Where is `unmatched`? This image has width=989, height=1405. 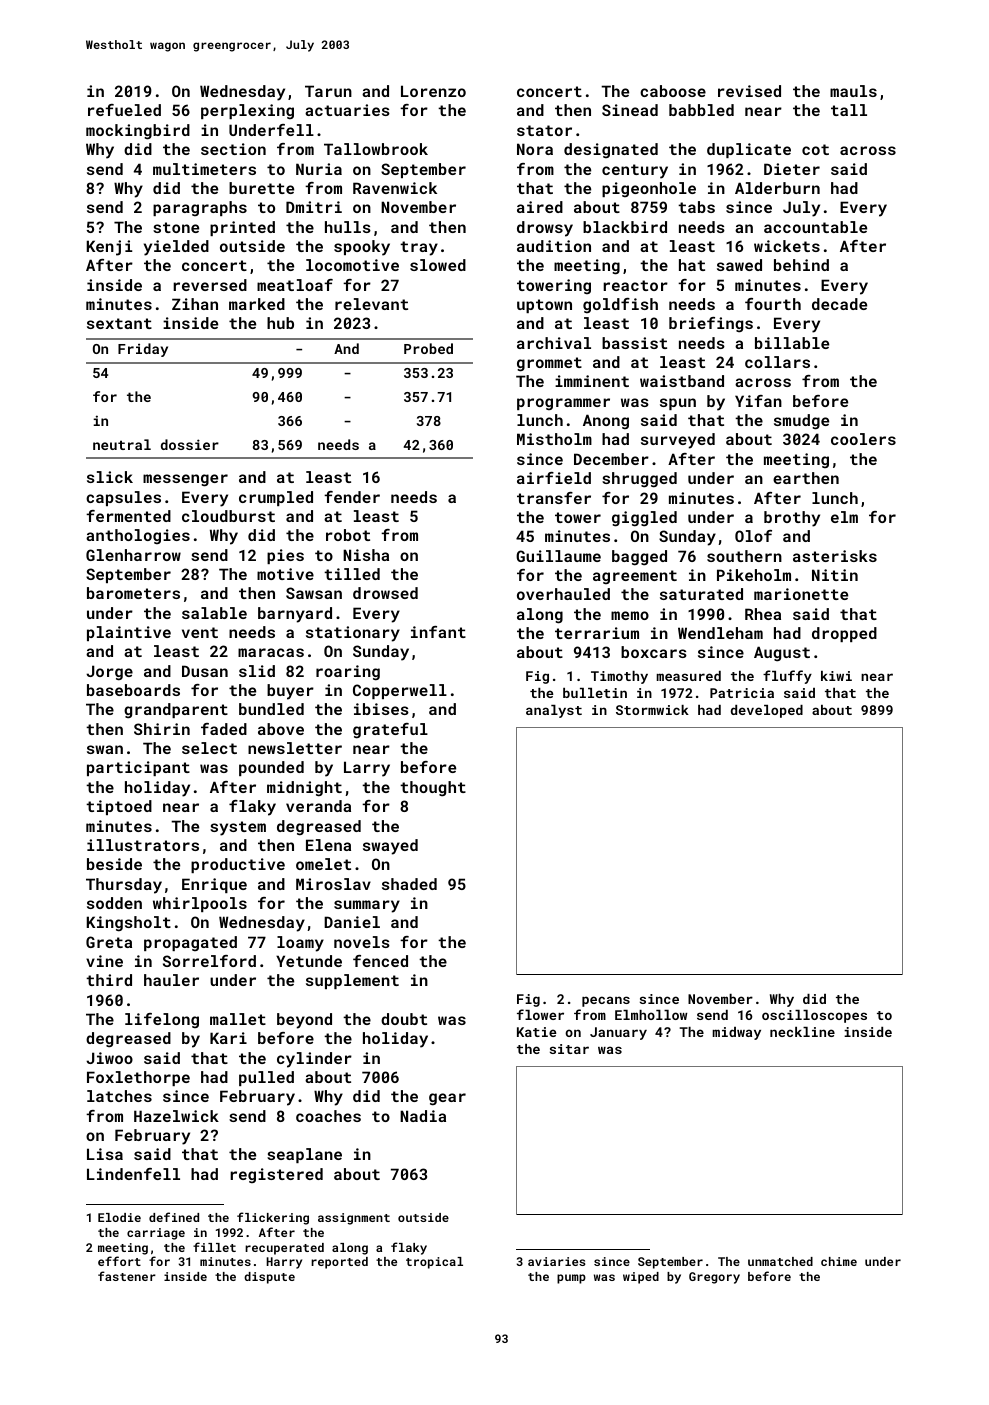
unmatched is located at coordinates (780, 1261).
